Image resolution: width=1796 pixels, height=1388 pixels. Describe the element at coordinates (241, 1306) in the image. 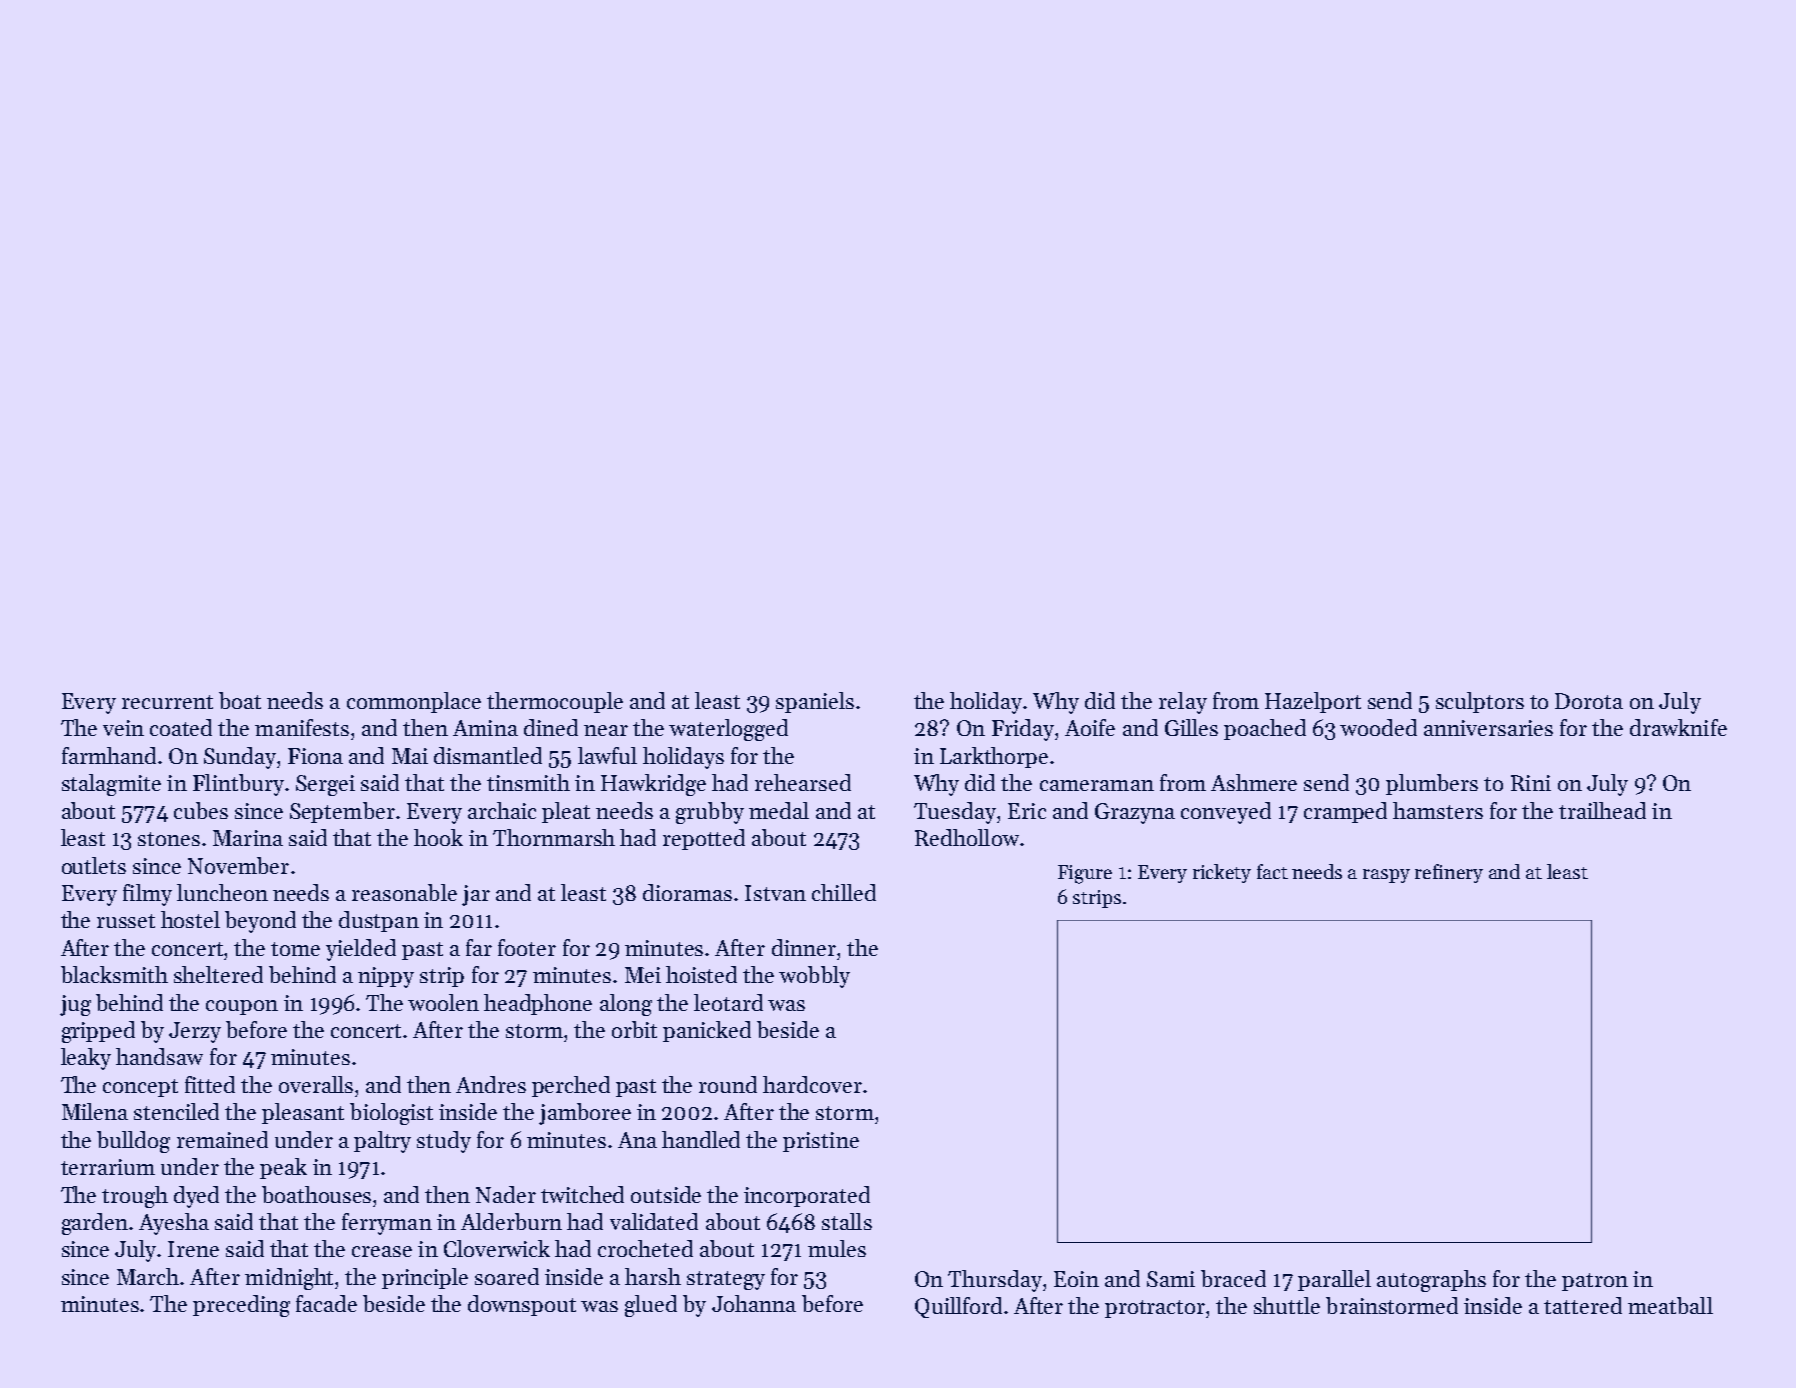

I see `preceding` at that location.
